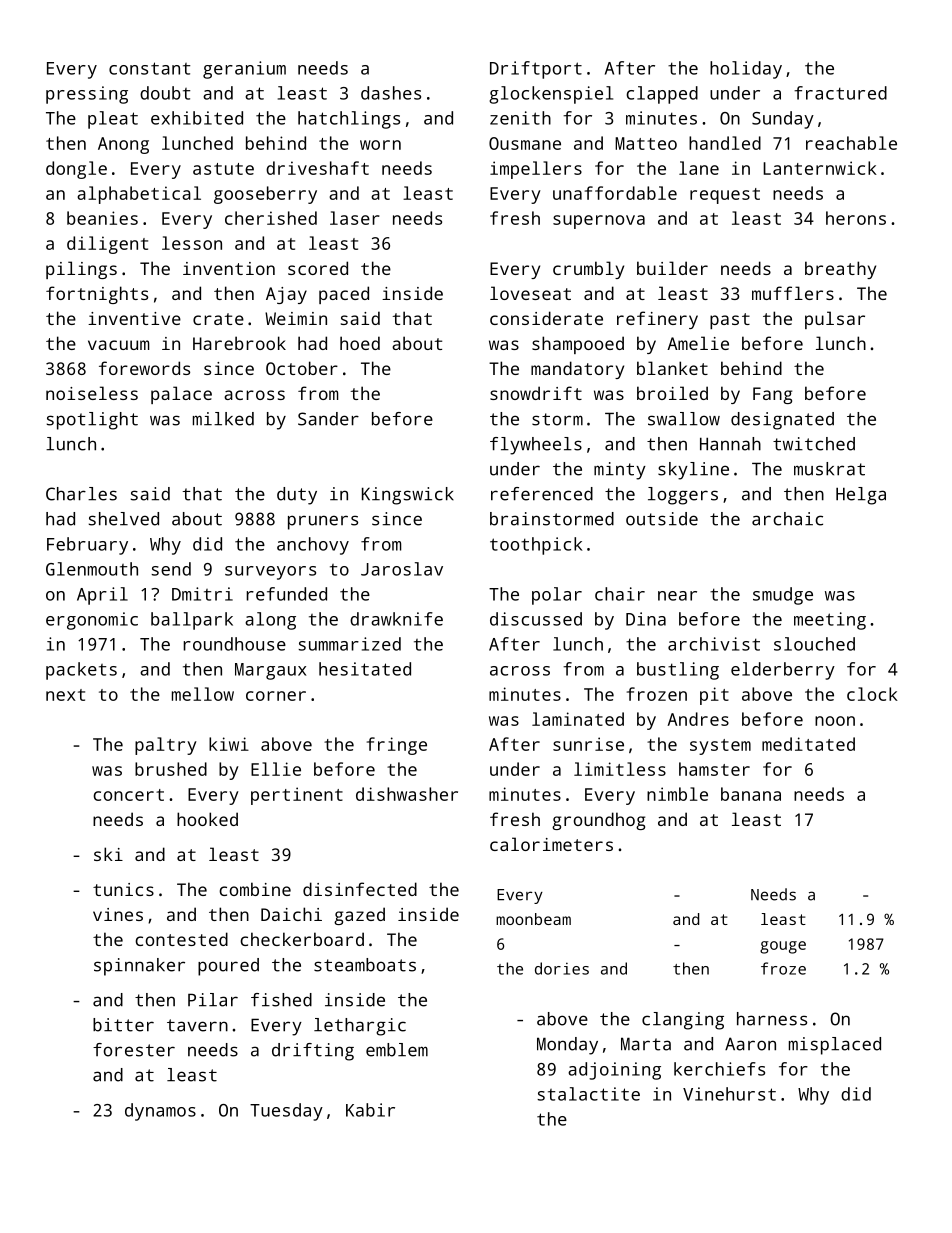  Describe the element at coordinates (108, 854) in the image. I see `ski` at that location.
